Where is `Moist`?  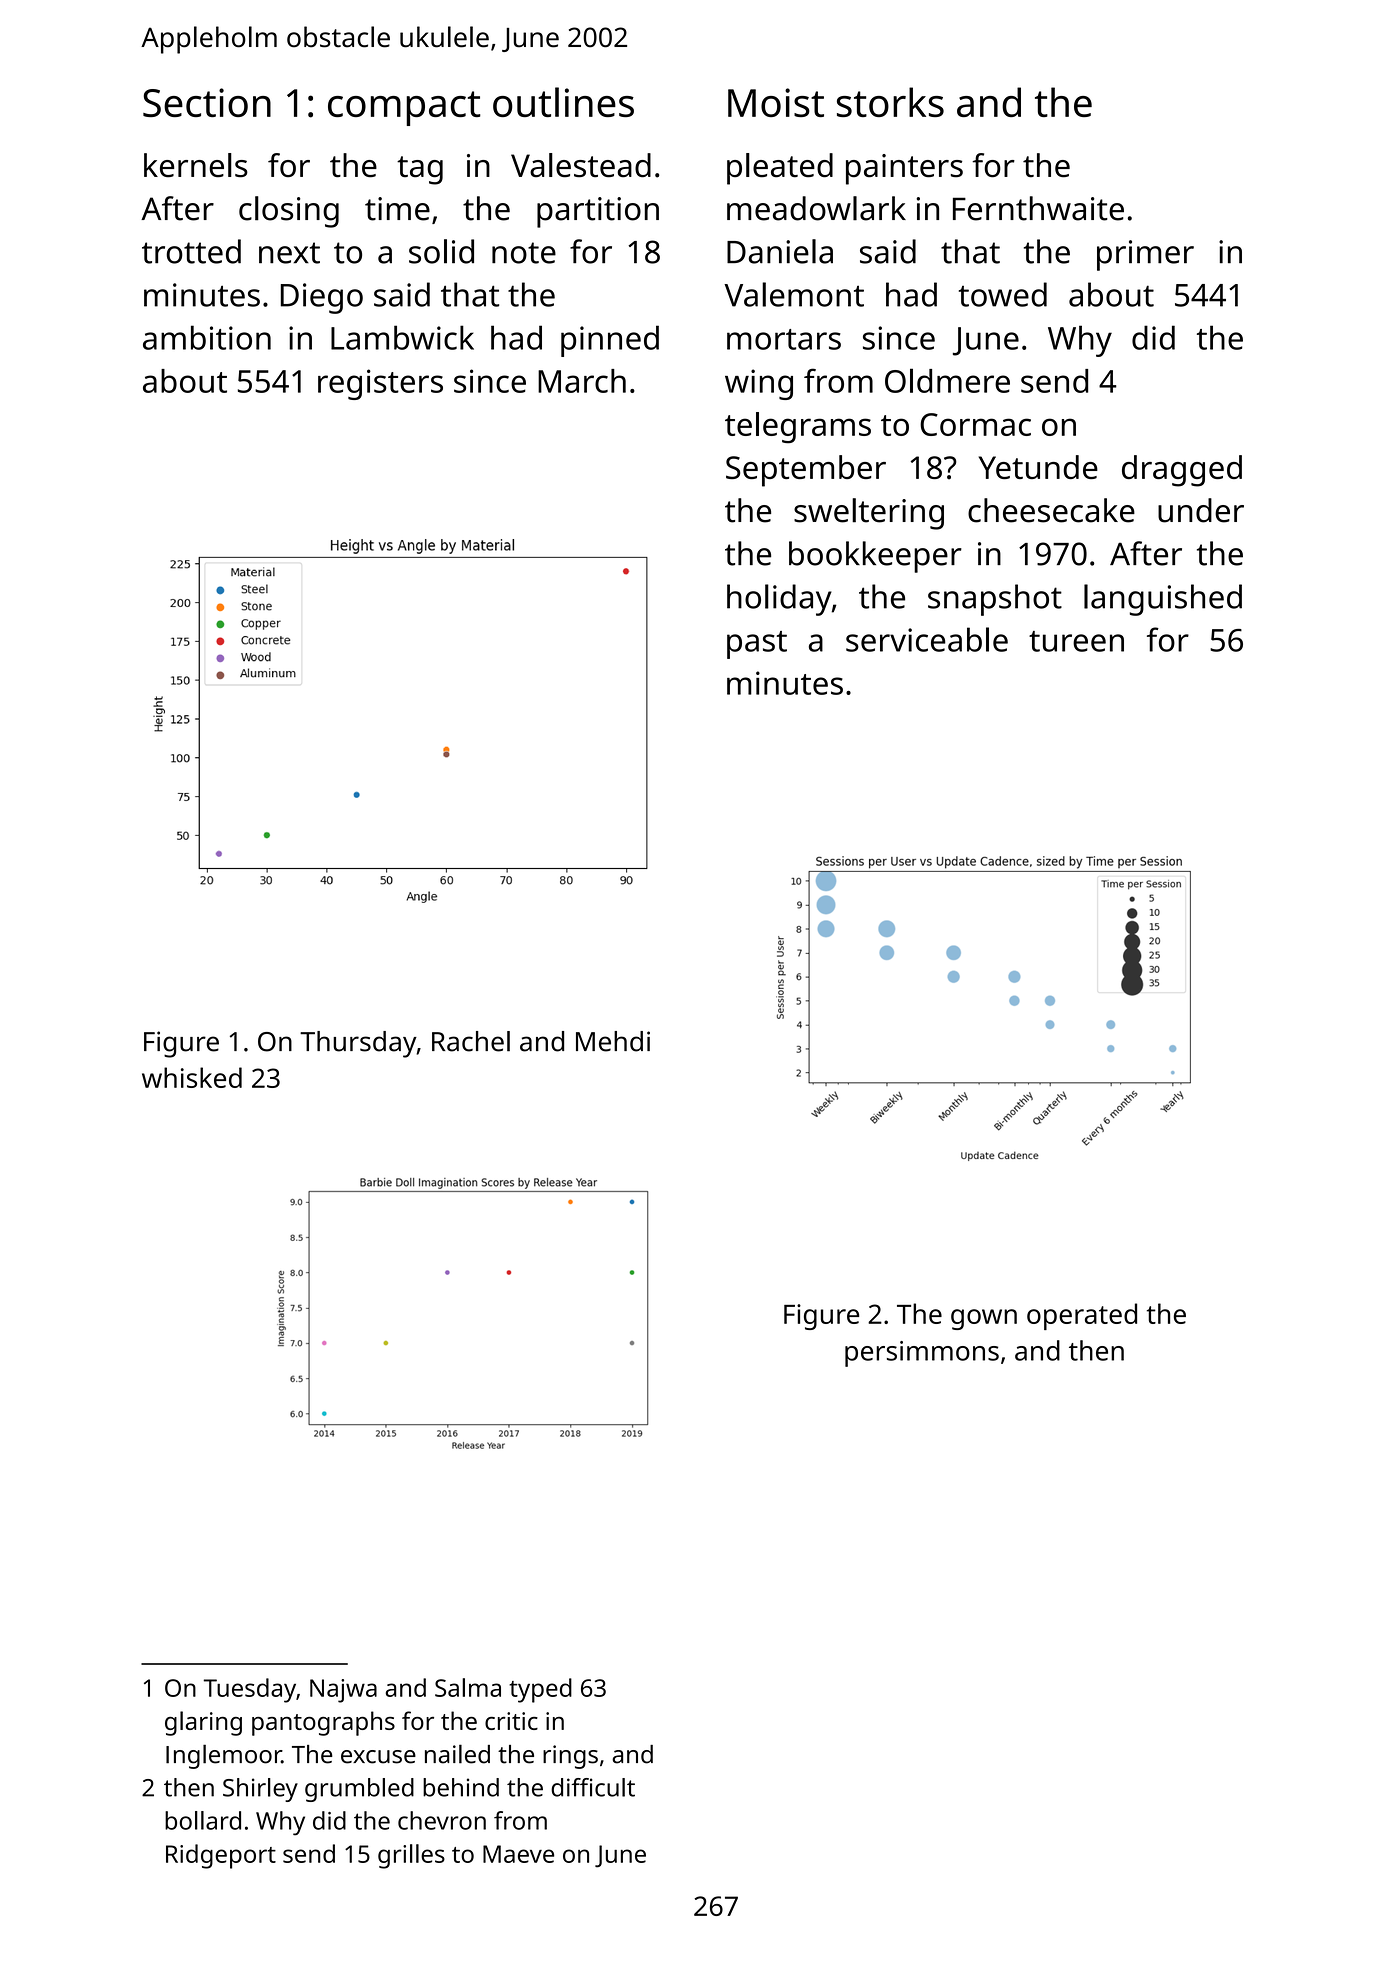
Moist is located at coordinates (776, 102).
